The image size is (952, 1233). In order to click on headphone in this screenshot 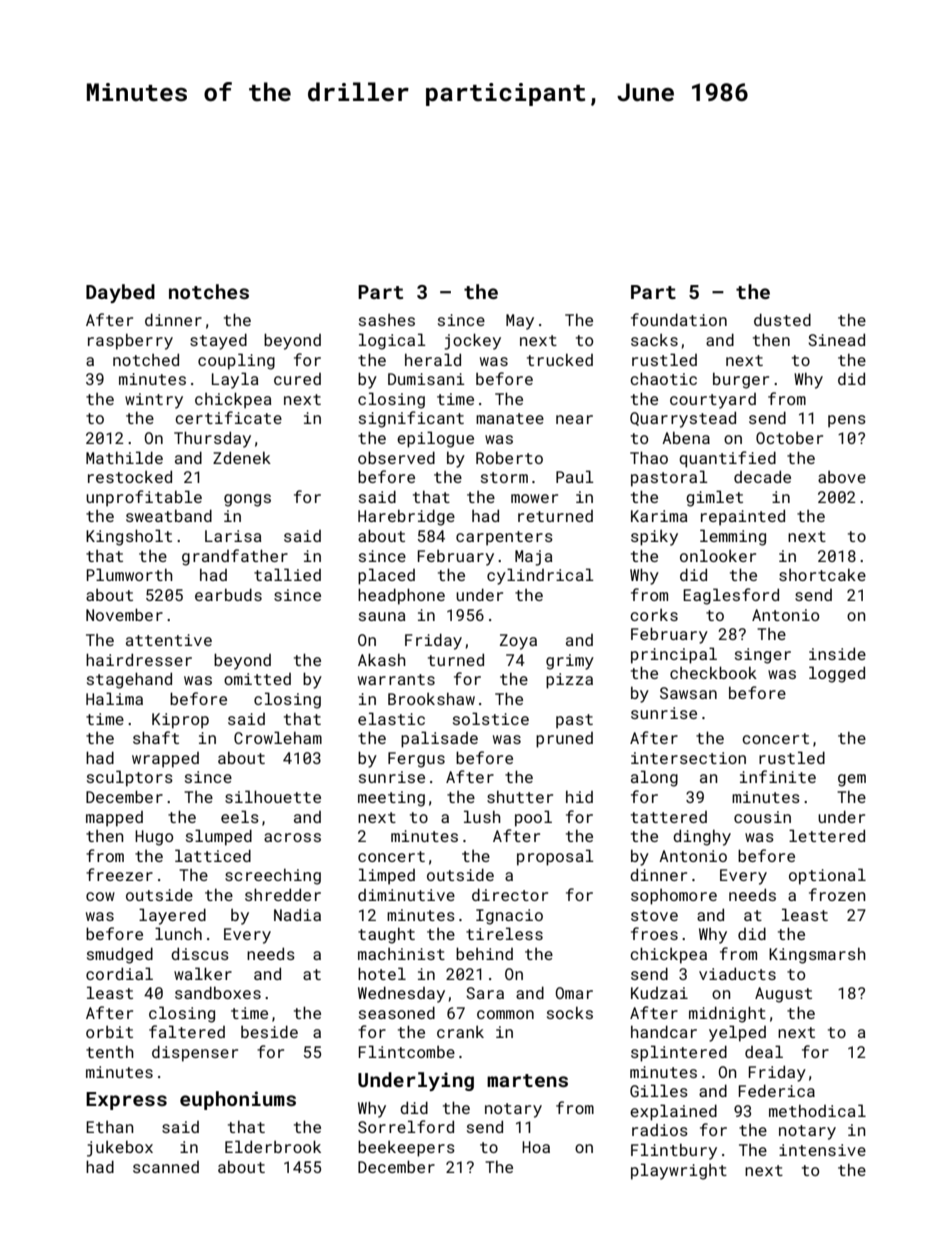, I will do `click(401, 596)`.
